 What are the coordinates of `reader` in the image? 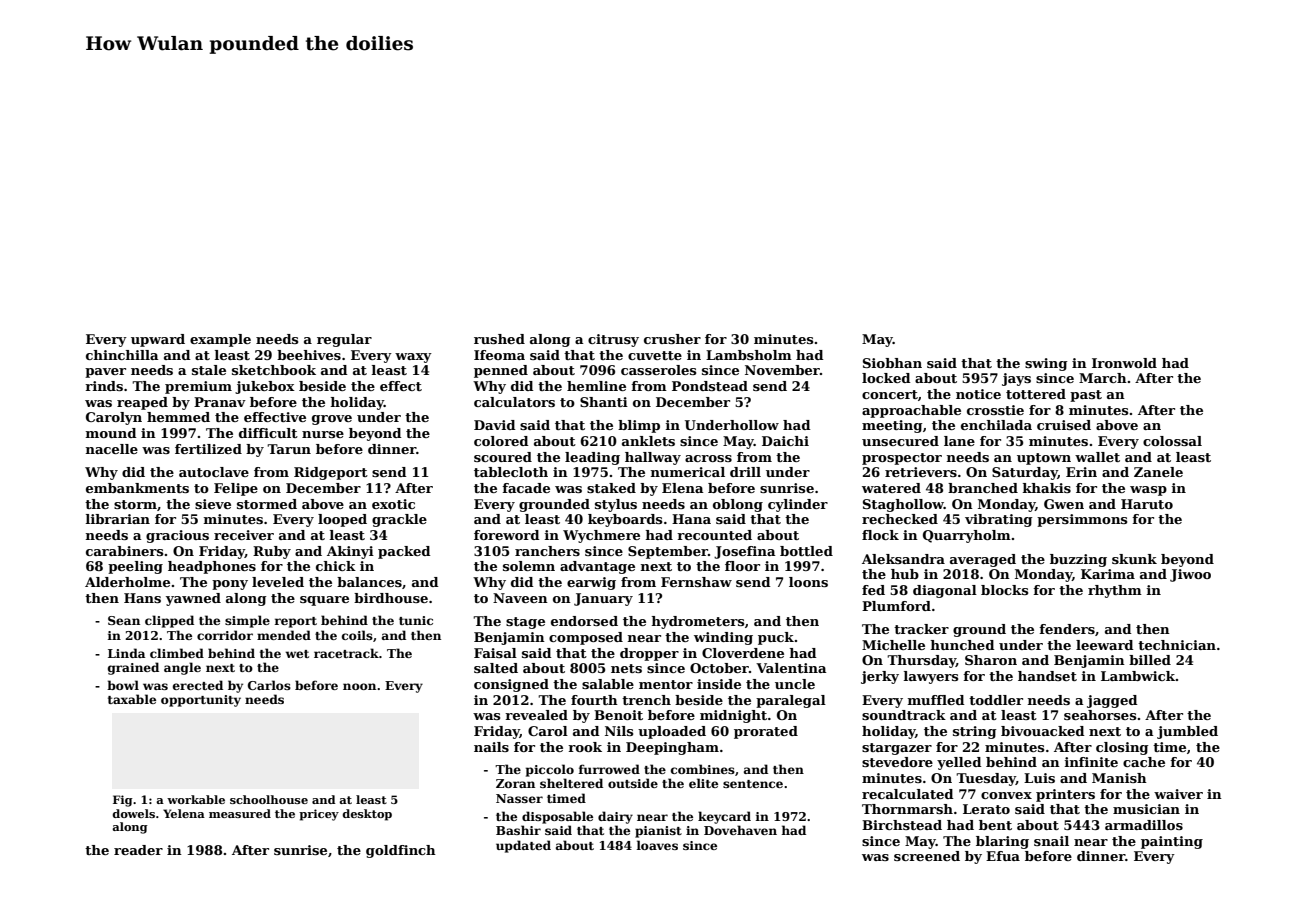 It's located at (138, 850).
